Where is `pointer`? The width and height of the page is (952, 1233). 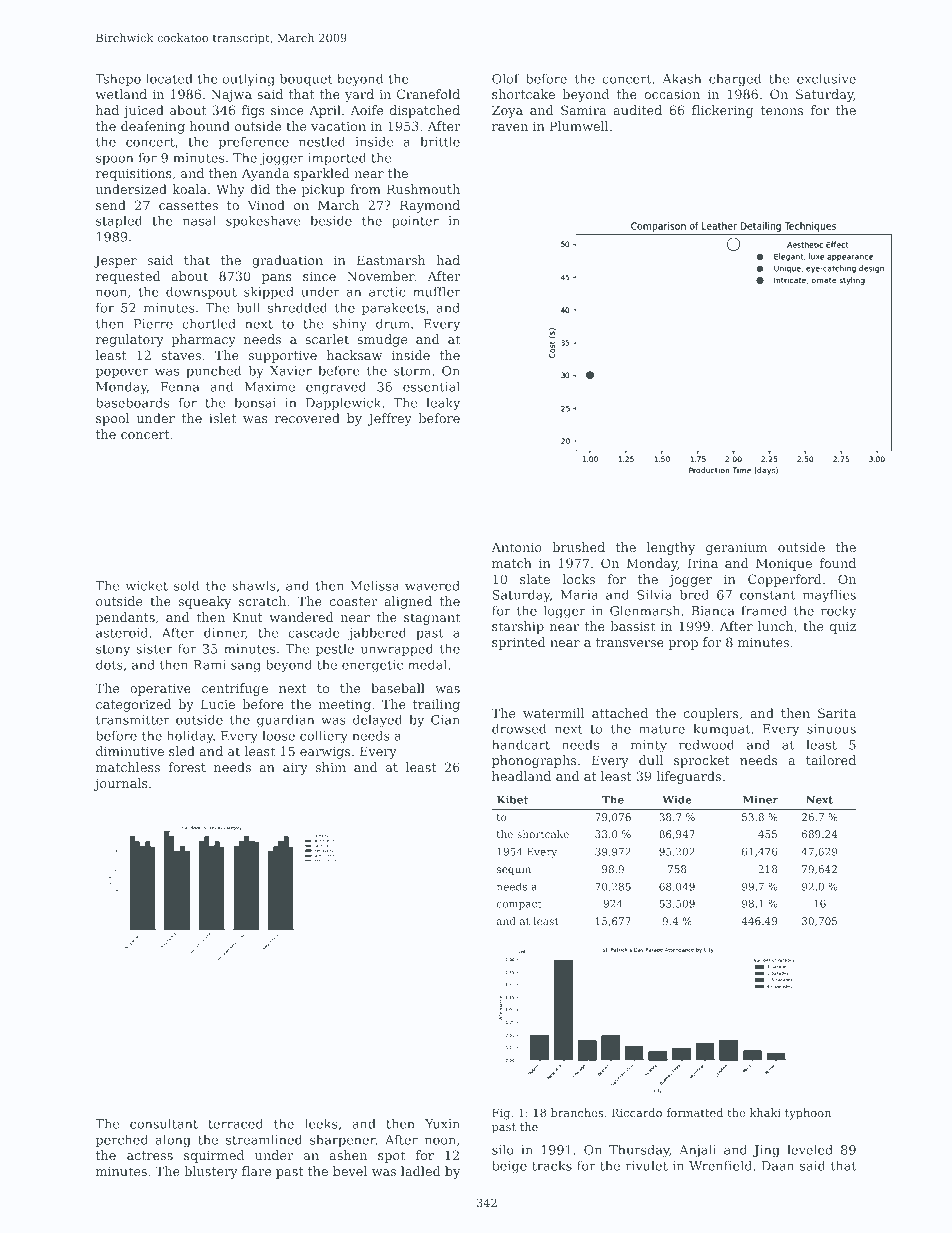
pointer is located at coordinates (415, 222).
